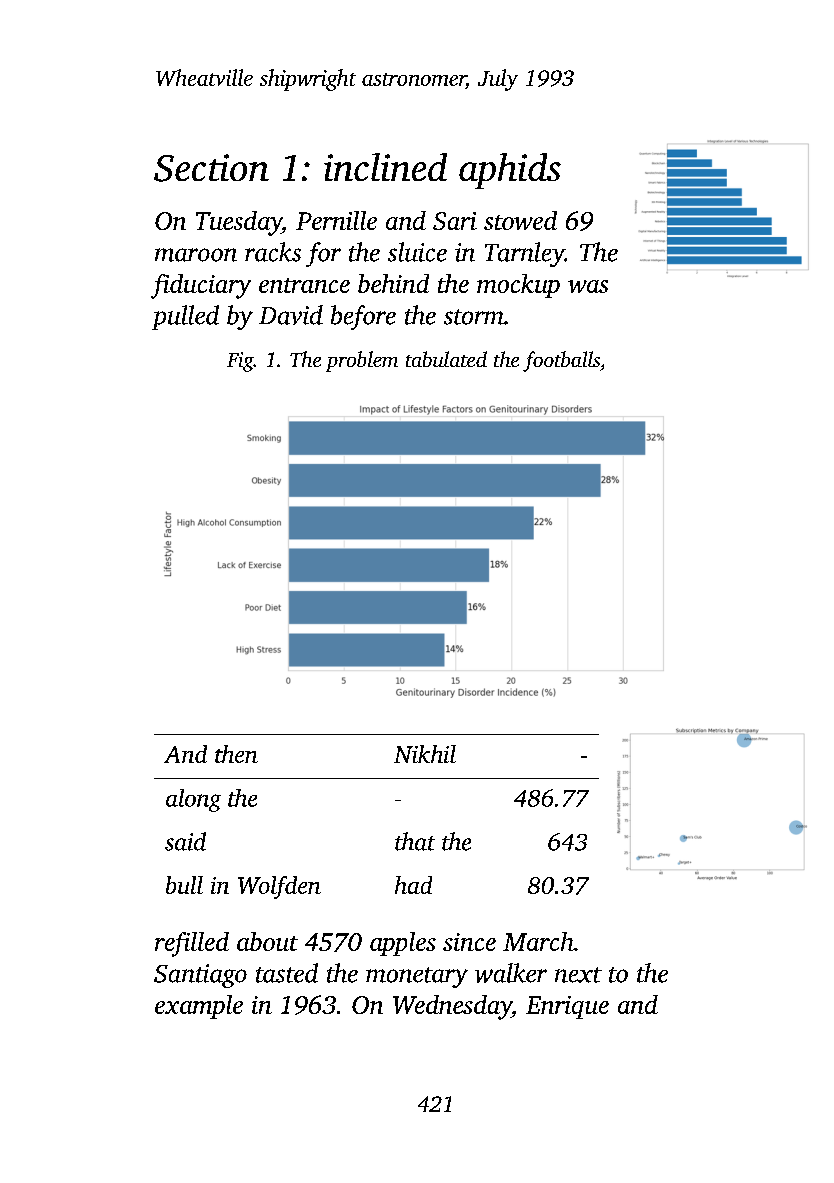  I want to click on Enrique, so click(567, 1007).
